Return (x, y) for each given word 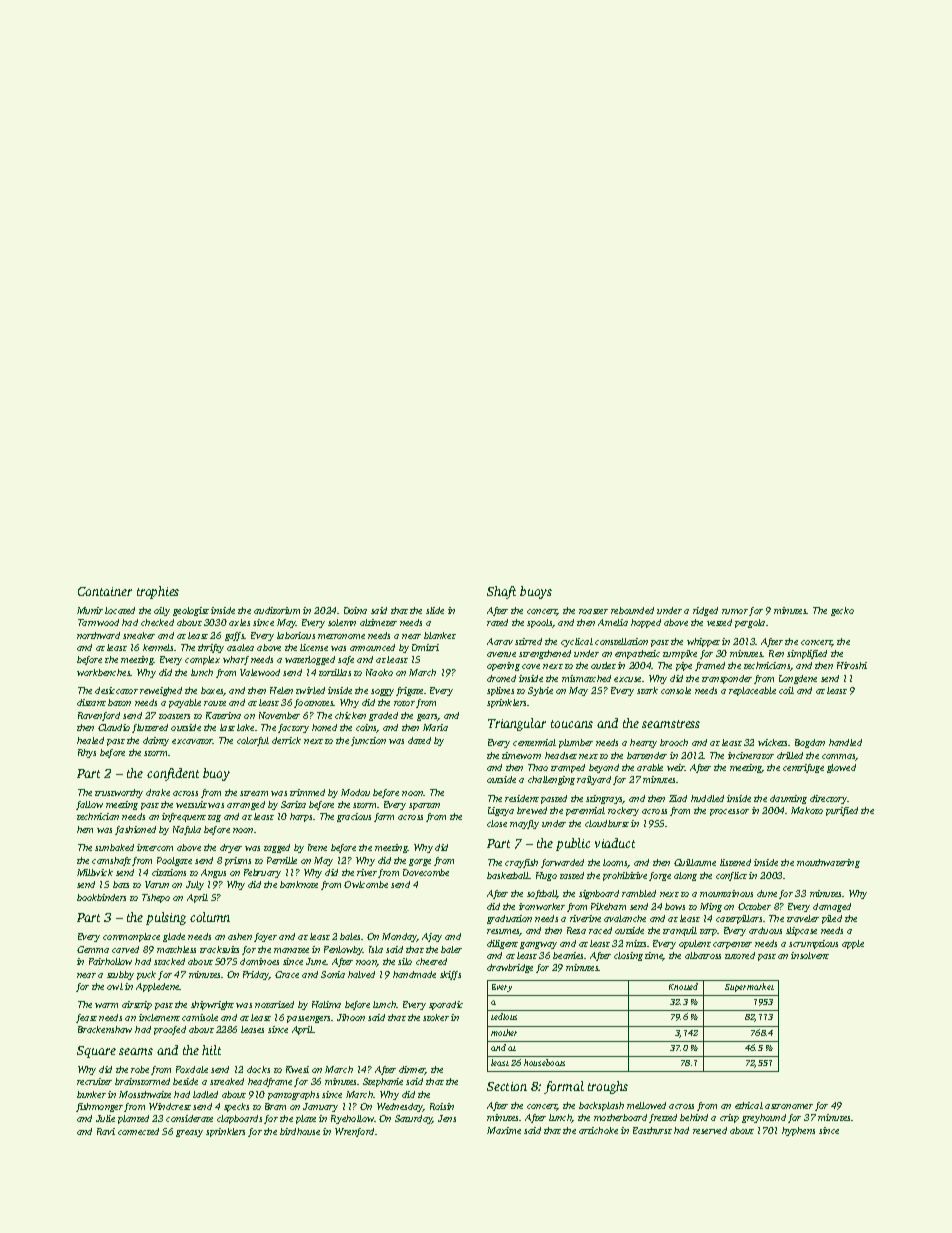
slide (435, 610)
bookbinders (101, 897)
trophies (158, 592)
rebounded (632, 610)
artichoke (598, 1130)
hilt (211, 1050)
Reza (576, 930)
